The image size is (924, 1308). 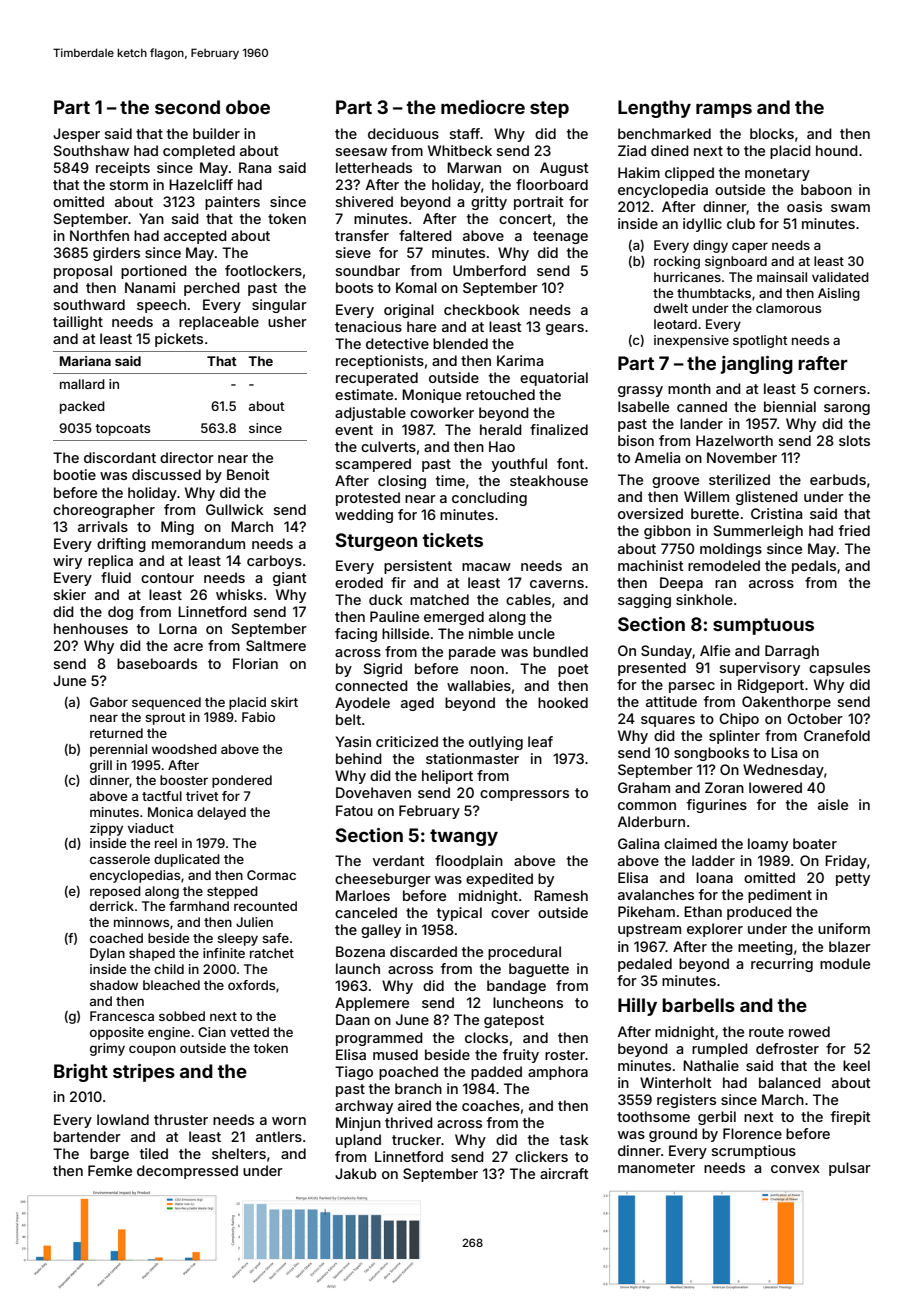 I want to click on Karima, so click(x=520, y=360).
